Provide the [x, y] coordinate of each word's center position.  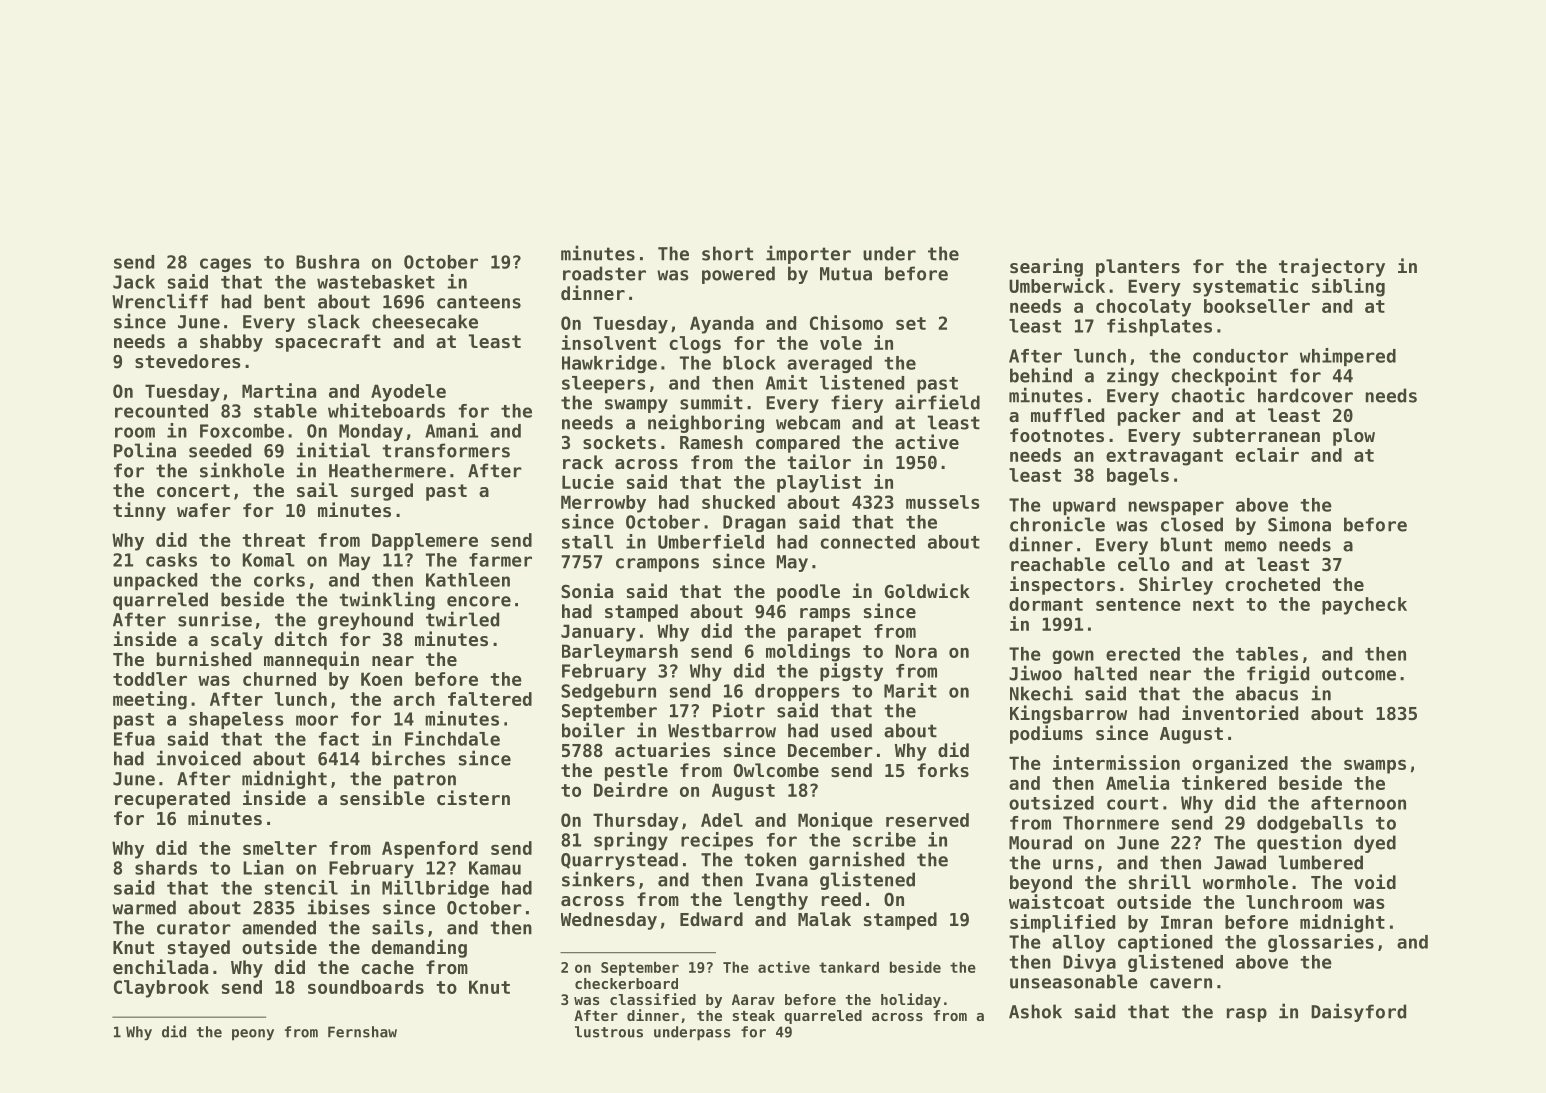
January [598, 633]
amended [279, 927]
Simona [1299, 524]
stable [285, 411]
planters [1138, 268]
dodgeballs [1310, 824]
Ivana [782, 880]
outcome [1359, 674]
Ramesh [711, 442]
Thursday [636, 822]
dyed [1375, 844]
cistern [473, 797]
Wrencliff [160, 301]
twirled [462, 619]
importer [808, 254]
